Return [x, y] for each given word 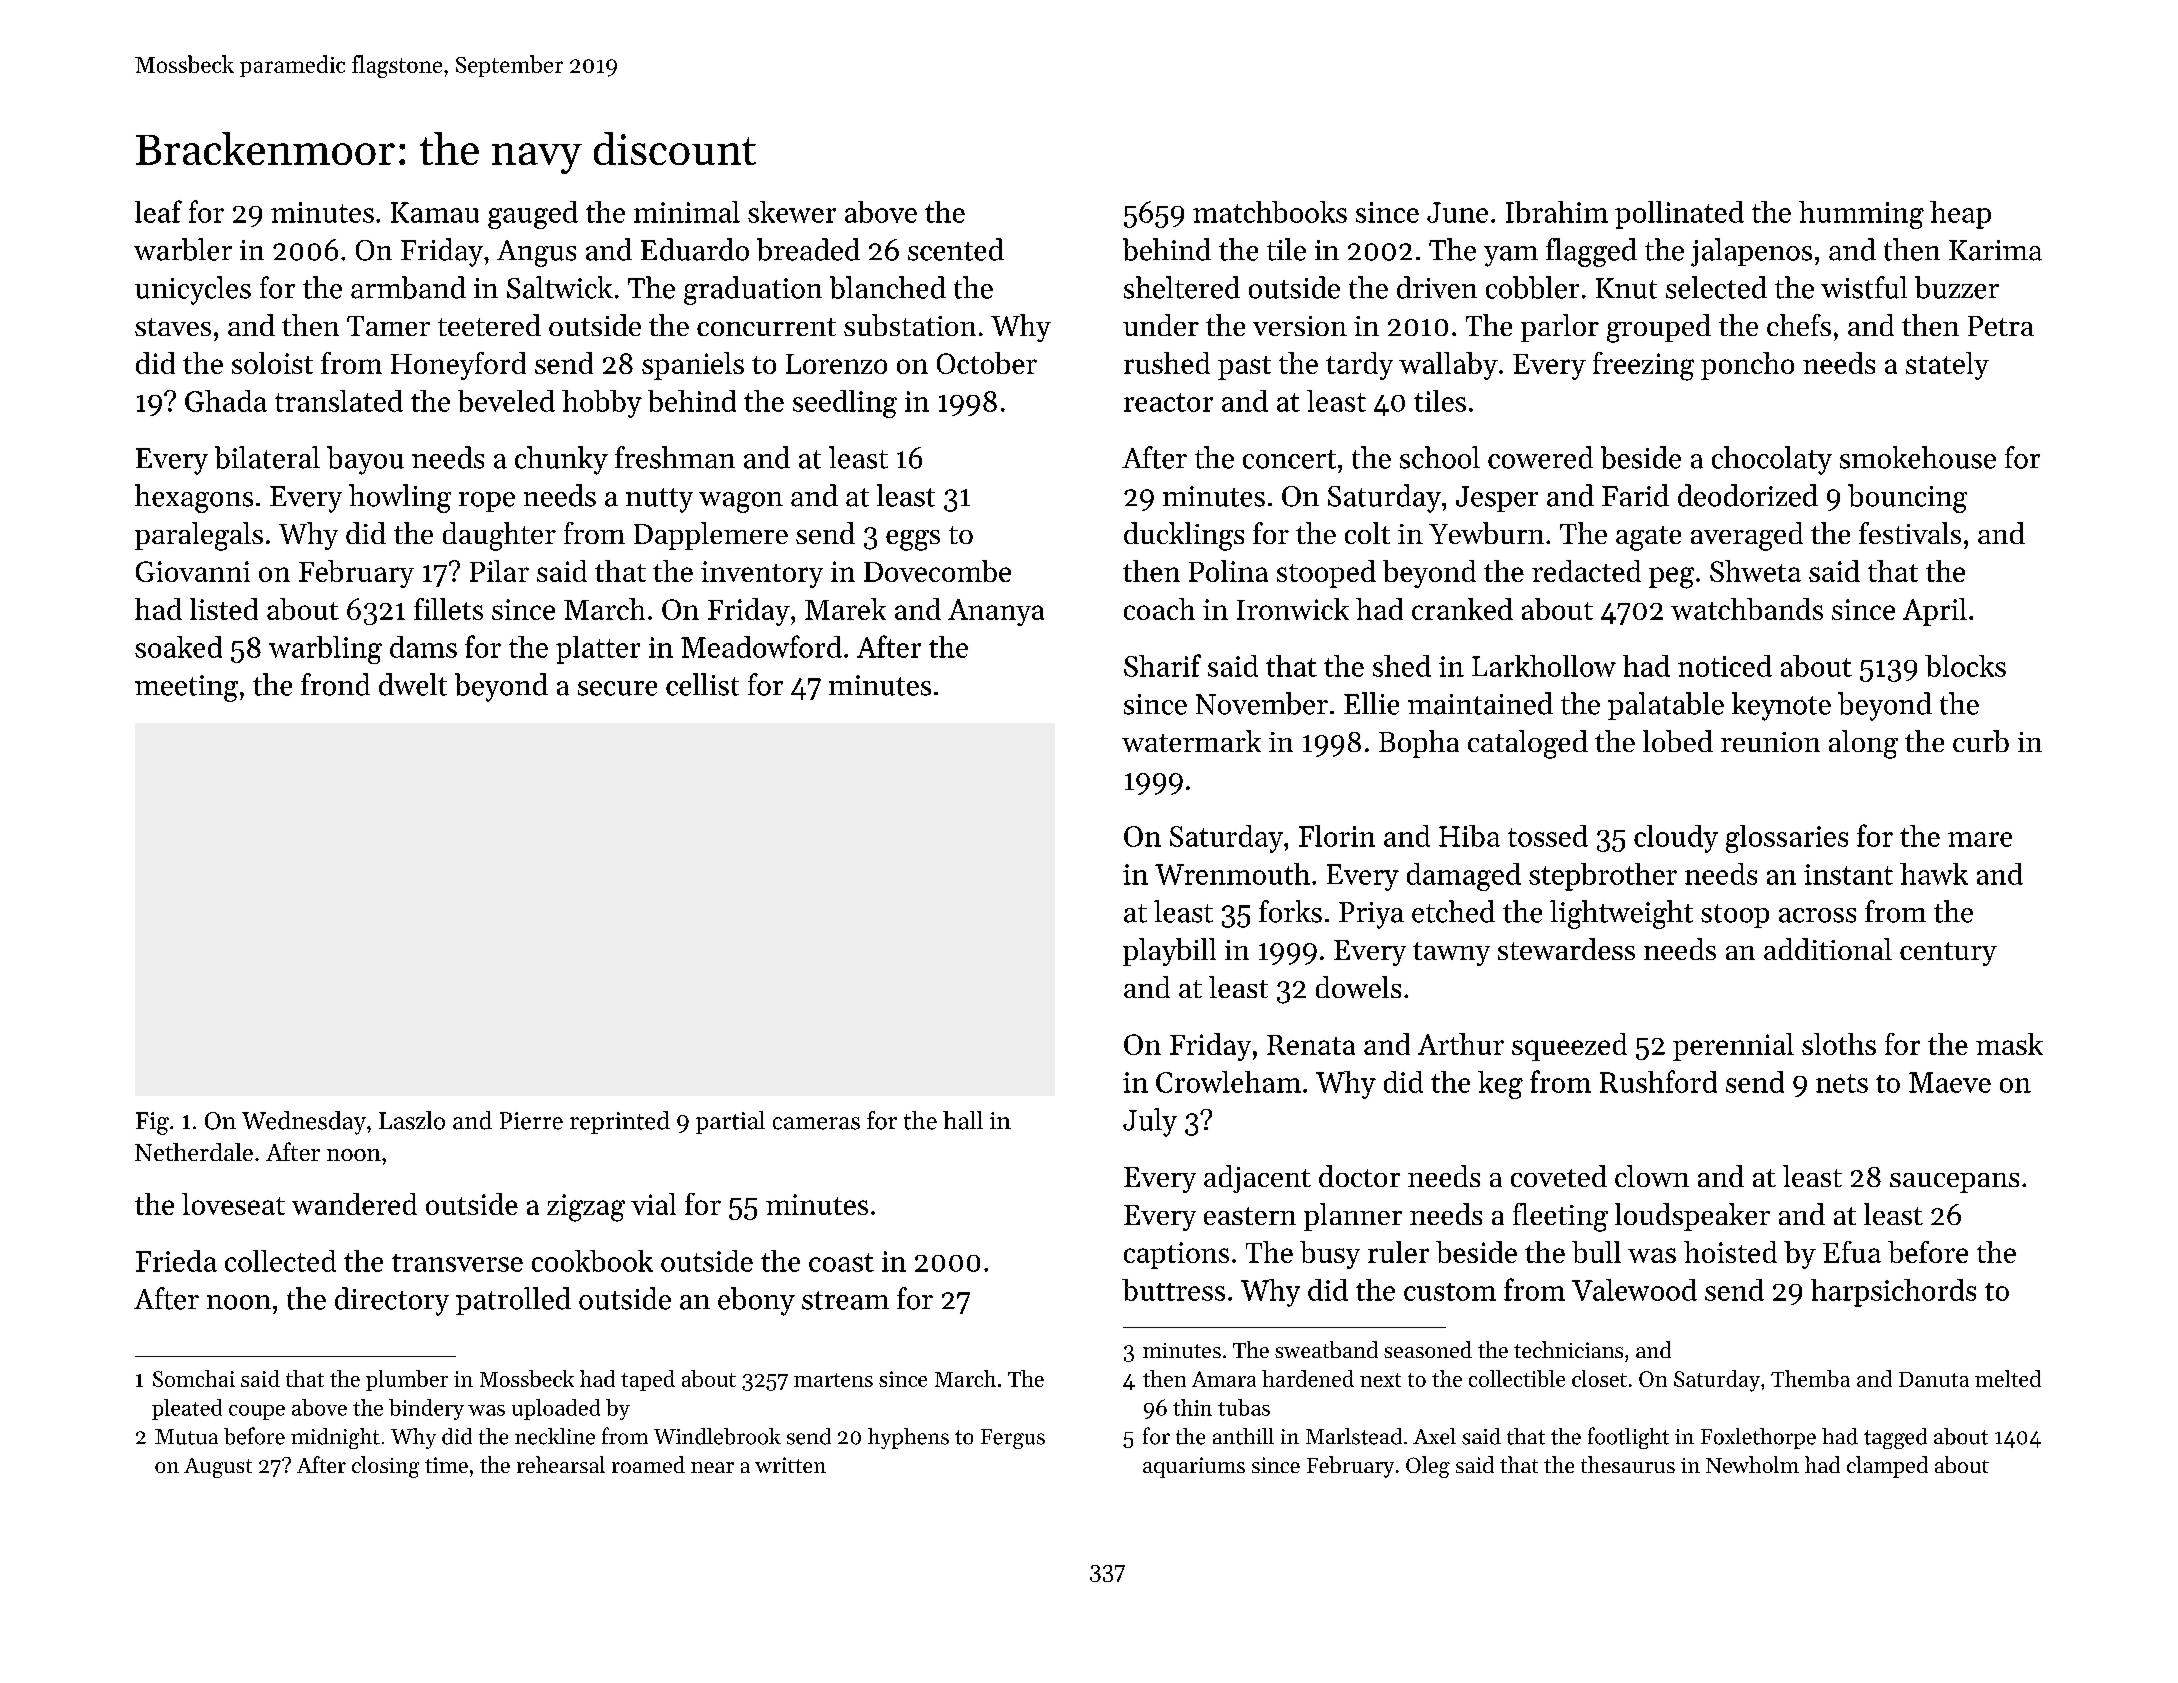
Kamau [435, 212]
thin [1192, 1407]
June [1457, 212]
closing [385, 1467]
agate [1648, 538]
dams [423, 647]
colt [1367, 533]
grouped [1659, 328]
